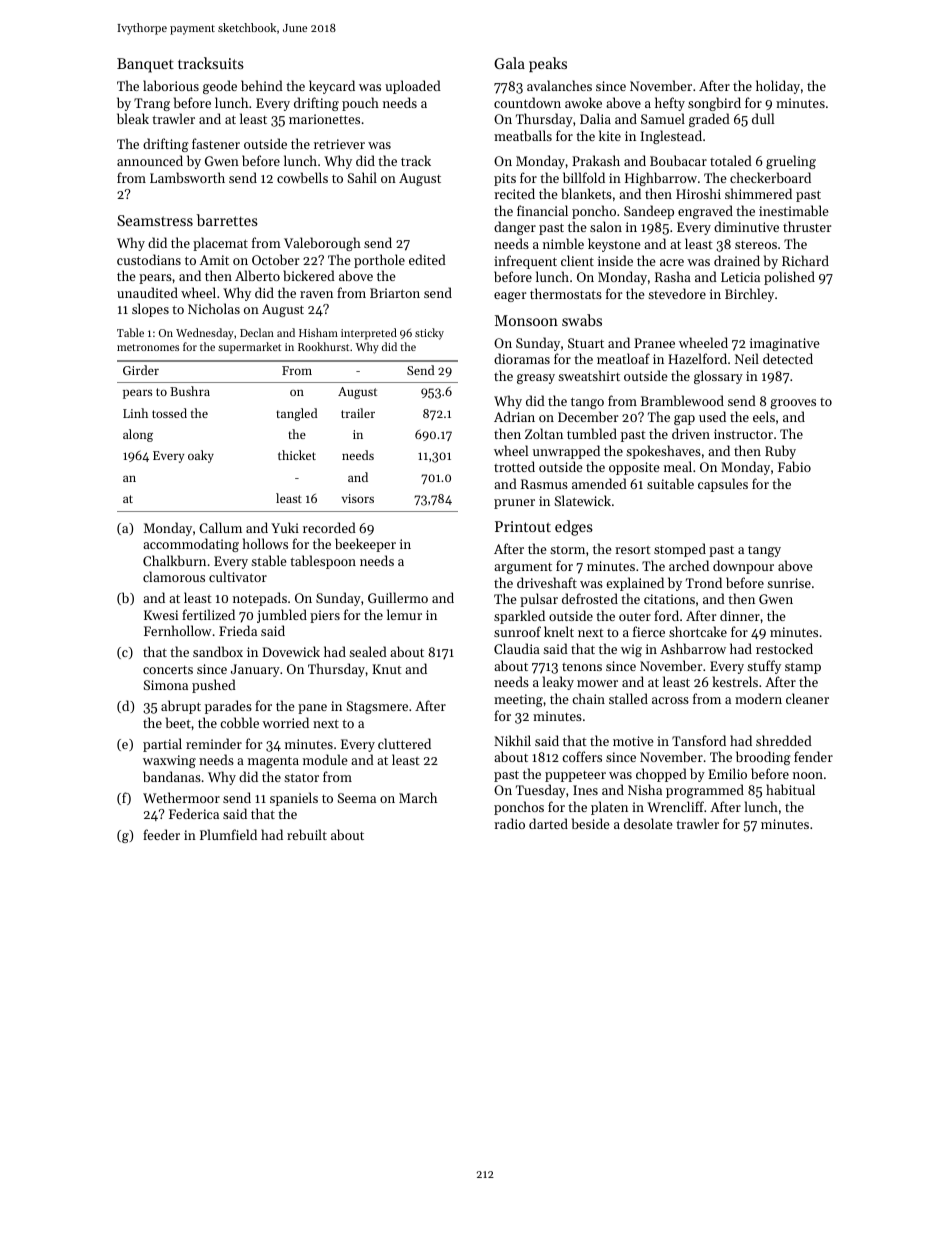  Describe the element at coordinates (780, 452) in the screenshot. I see `Ruby` at that location.
